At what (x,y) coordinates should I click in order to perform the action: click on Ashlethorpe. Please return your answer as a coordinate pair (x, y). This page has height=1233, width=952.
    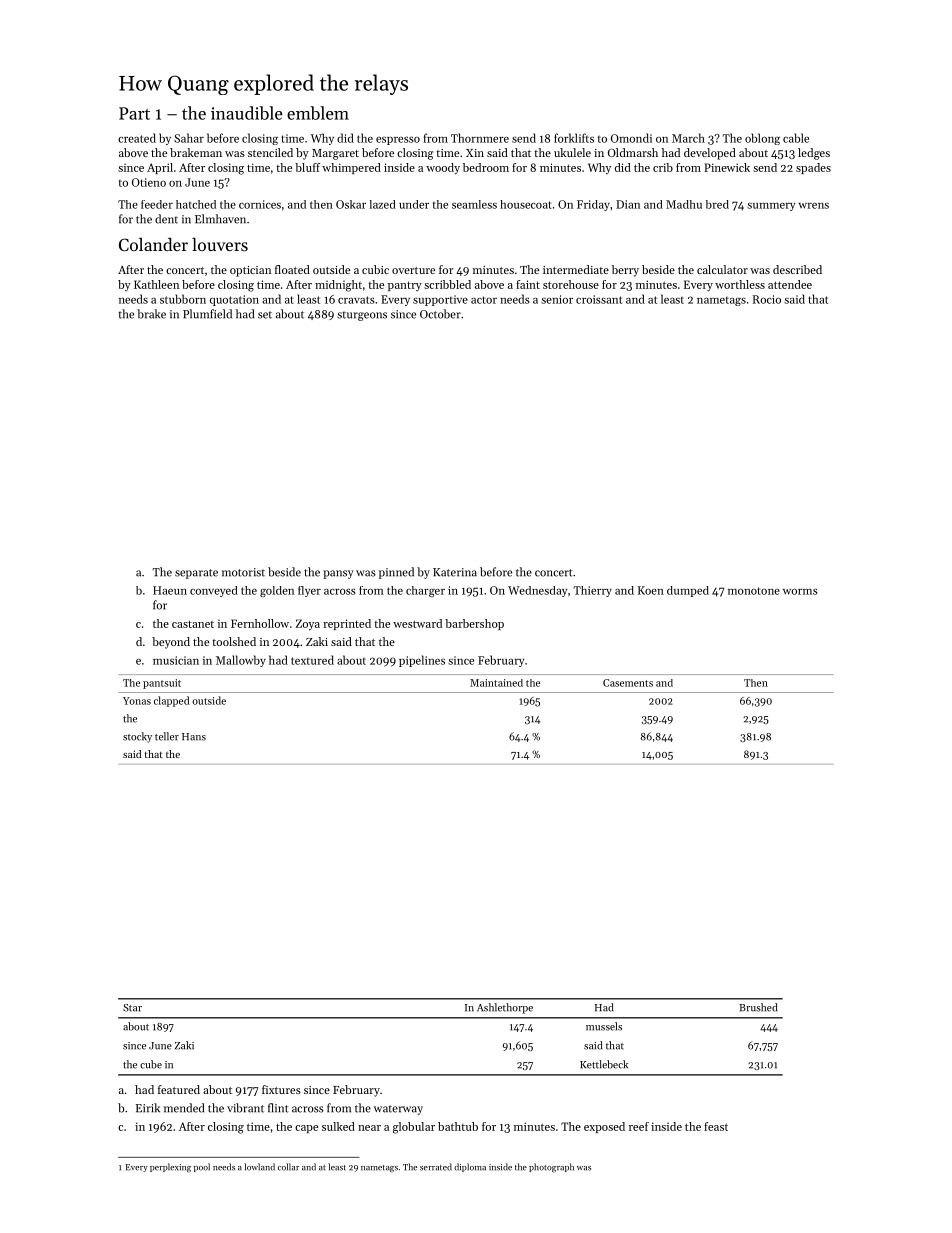
    Looking at the image, I should click on (505, 1008).
